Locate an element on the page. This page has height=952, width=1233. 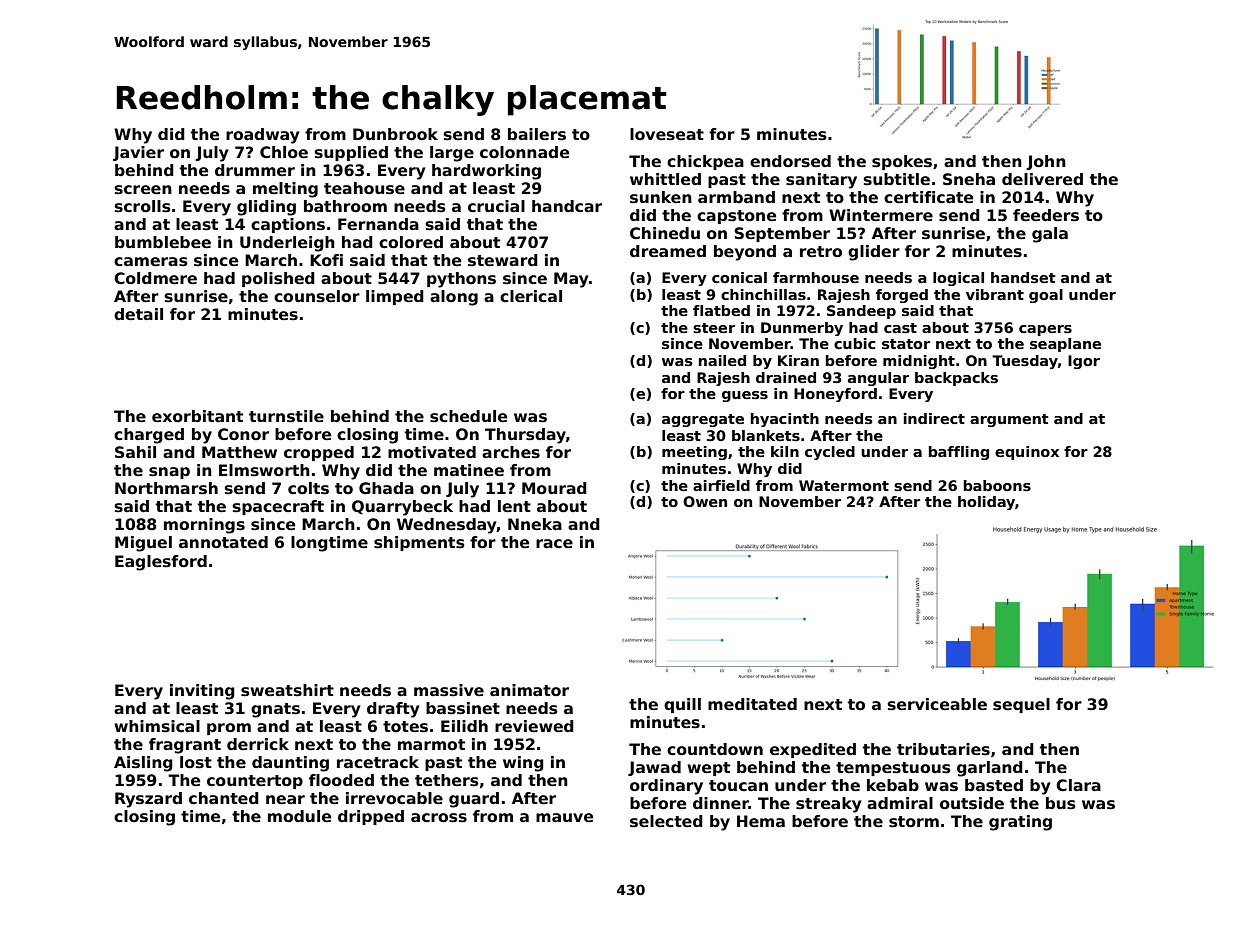
dripped is located at coordinates (371, 817).
